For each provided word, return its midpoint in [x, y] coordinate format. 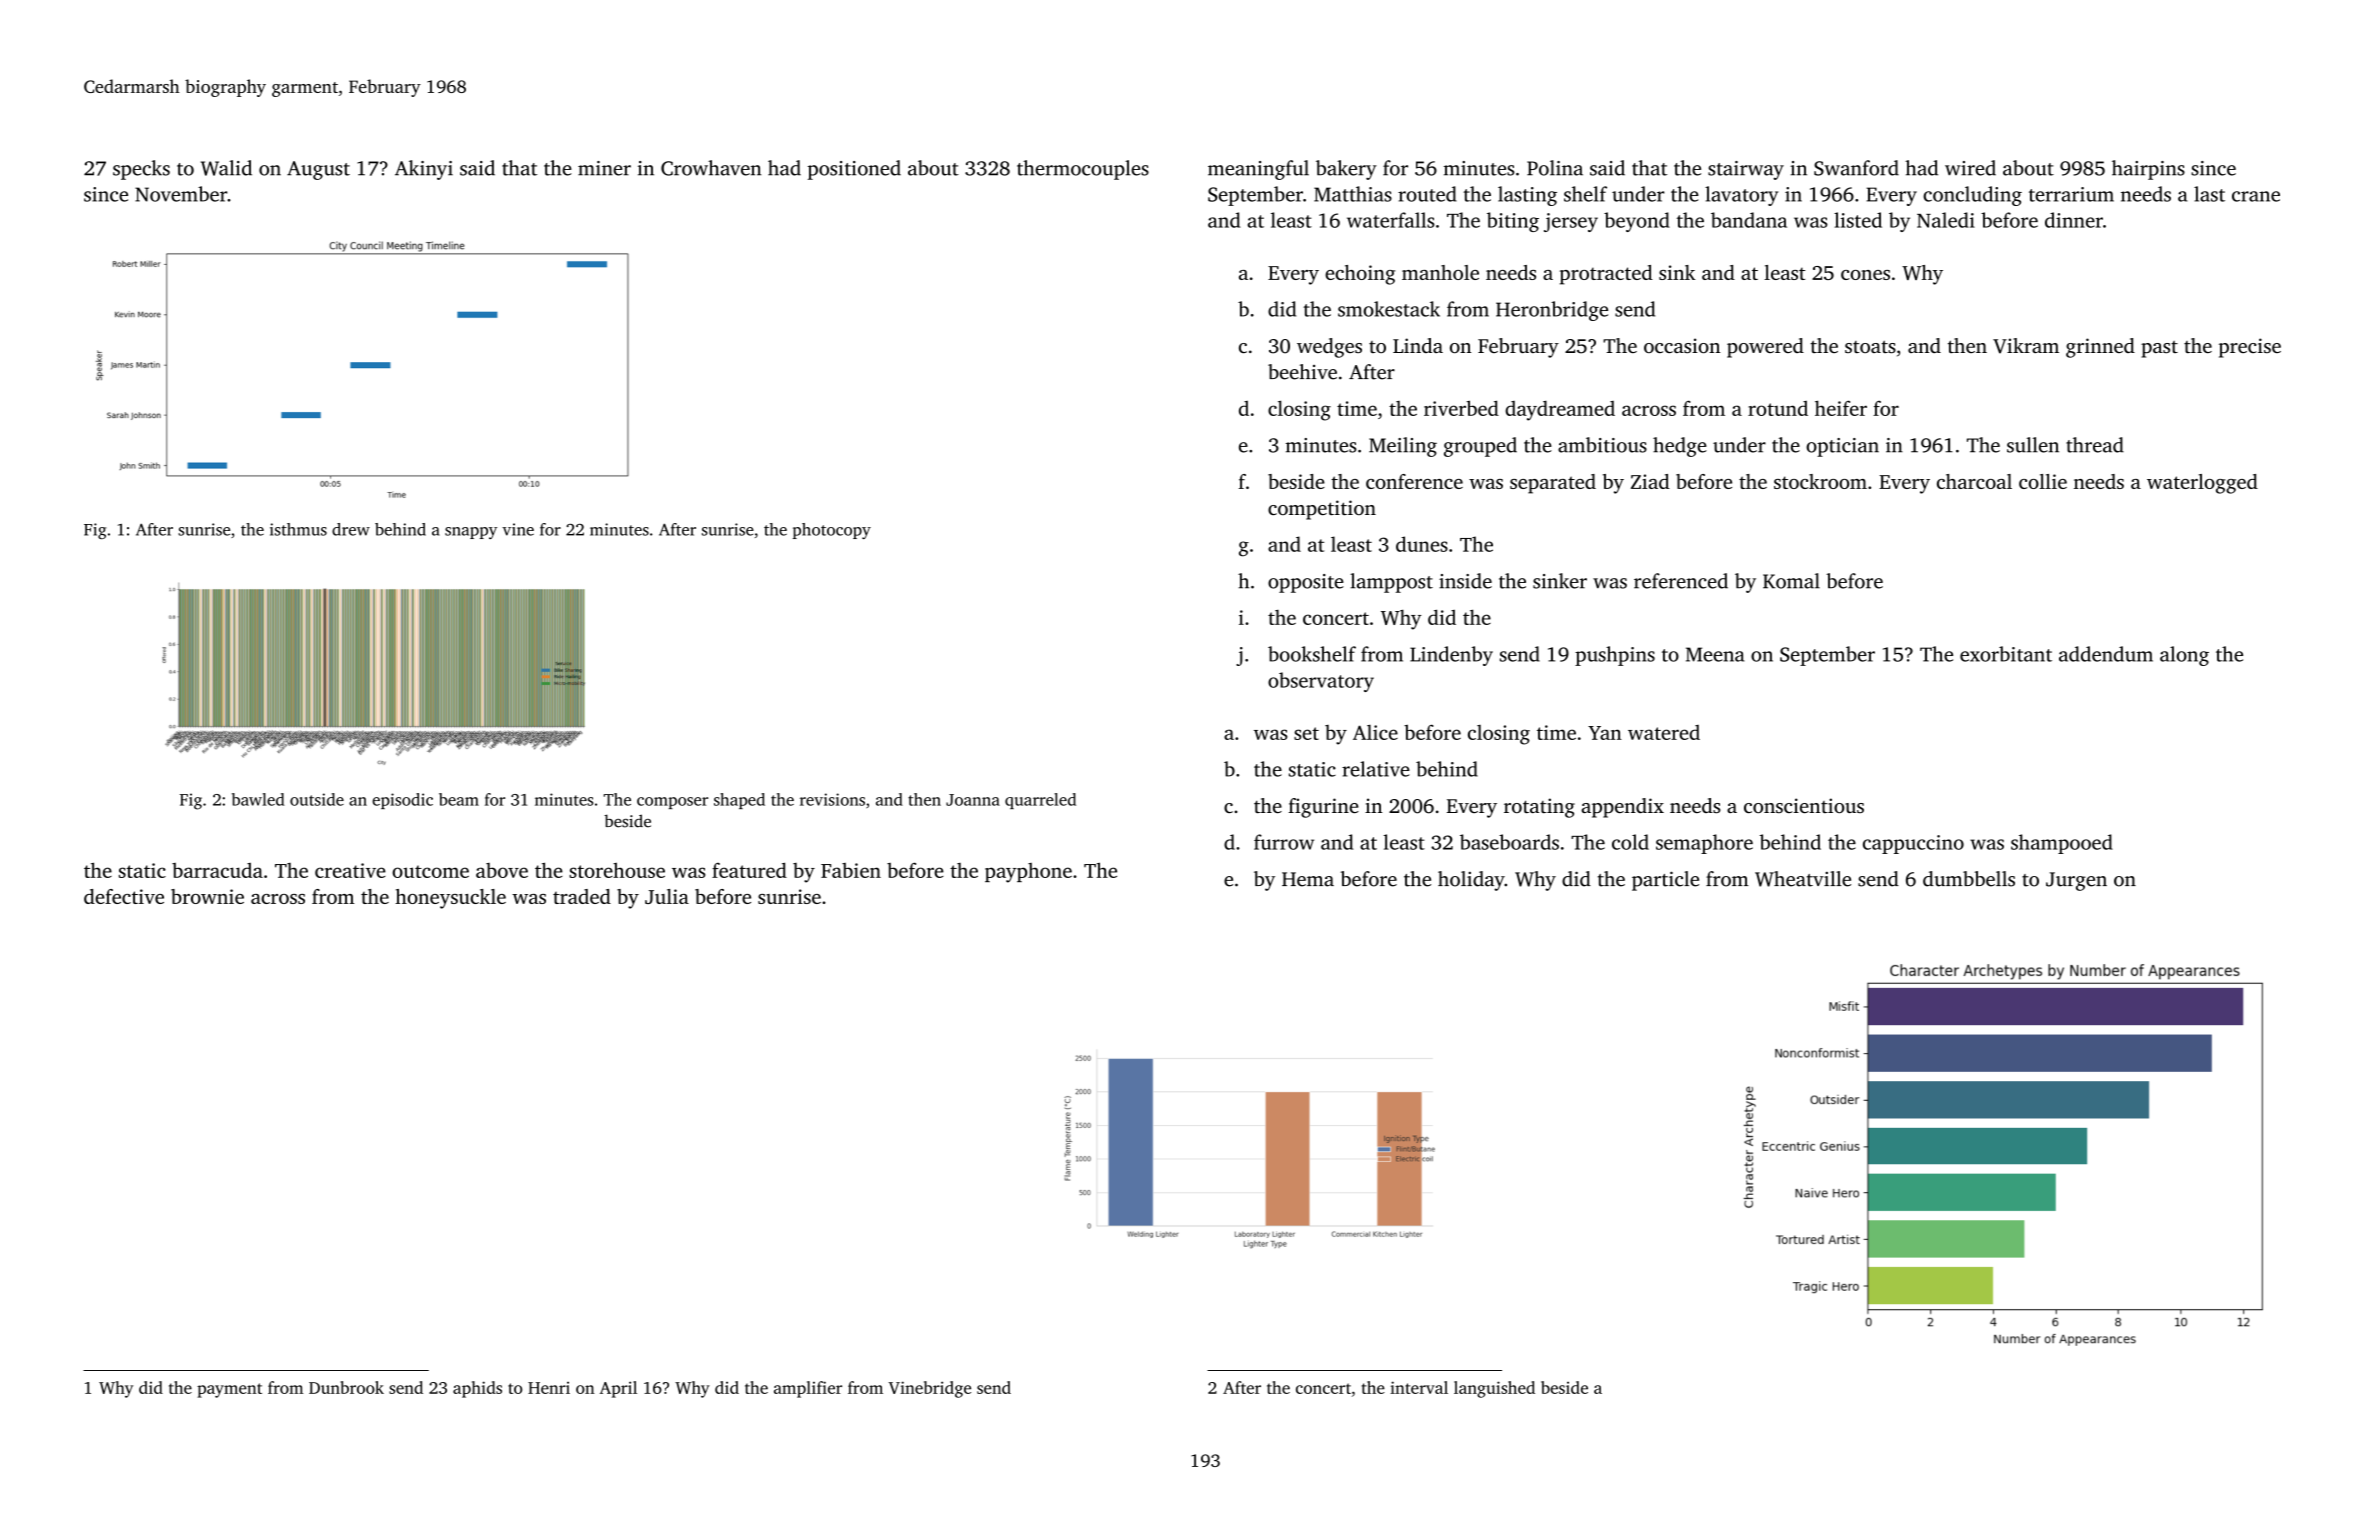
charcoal [1974, 481]
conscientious [1804, 805]
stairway [1746, 170]
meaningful [1258, 170]
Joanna [973, 800]
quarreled [1040, 801]
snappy [471, 533]
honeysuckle [450, 899]
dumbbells [1969, 879]
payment [229, 1390]
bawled [258, 799]
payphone [1028, 873]
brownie [207, 896]
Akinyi [424, 170]
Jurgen [2076, 881]
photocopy [832, 531]
